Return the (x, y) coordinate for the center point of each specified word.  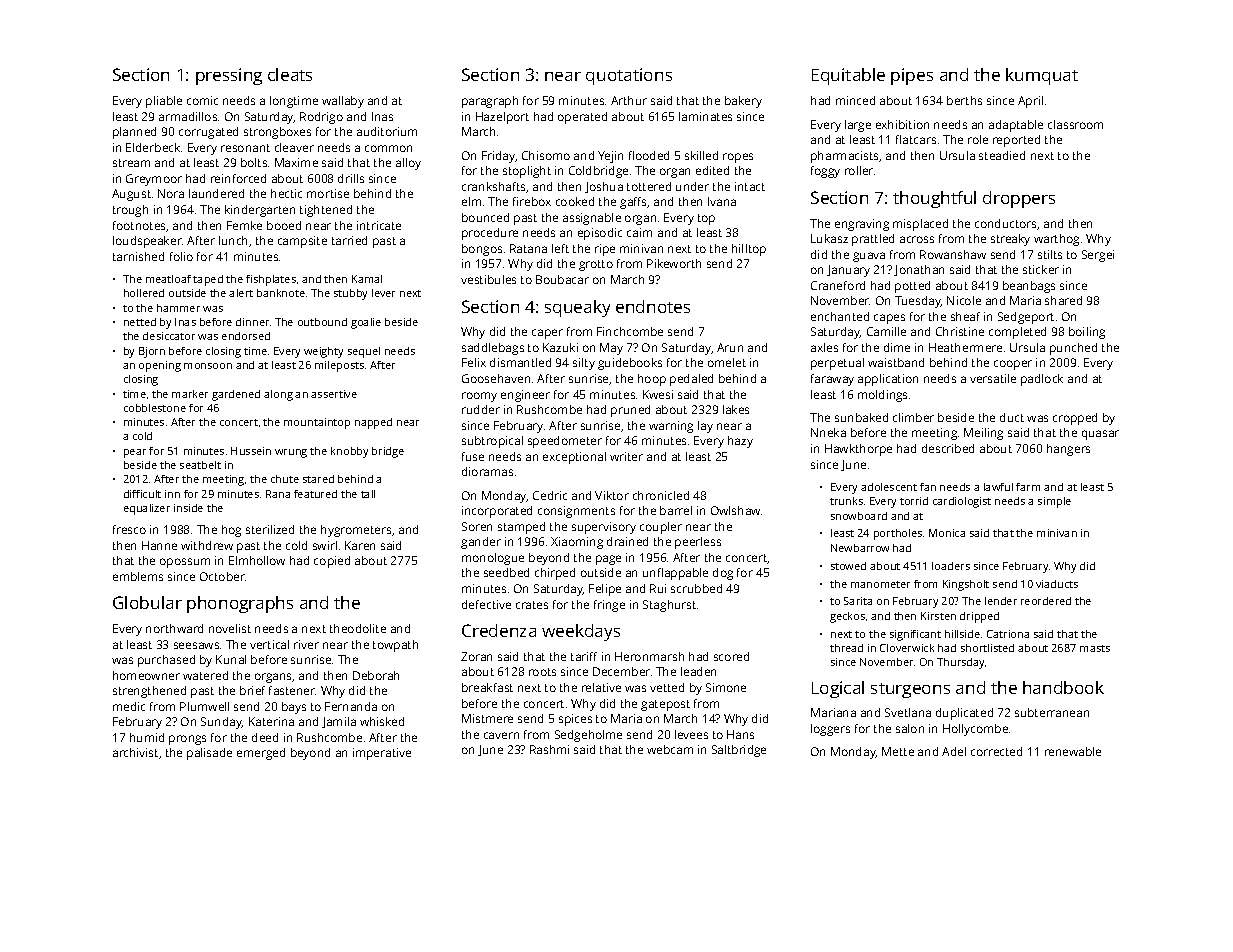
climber (913, 417)
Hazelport (502, 118)
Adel (954, 751)
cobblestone (155, 408)
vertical (269, 644)
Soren (477, 526)
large (858, 126)
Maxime (296, 162)
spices (575, 720)
